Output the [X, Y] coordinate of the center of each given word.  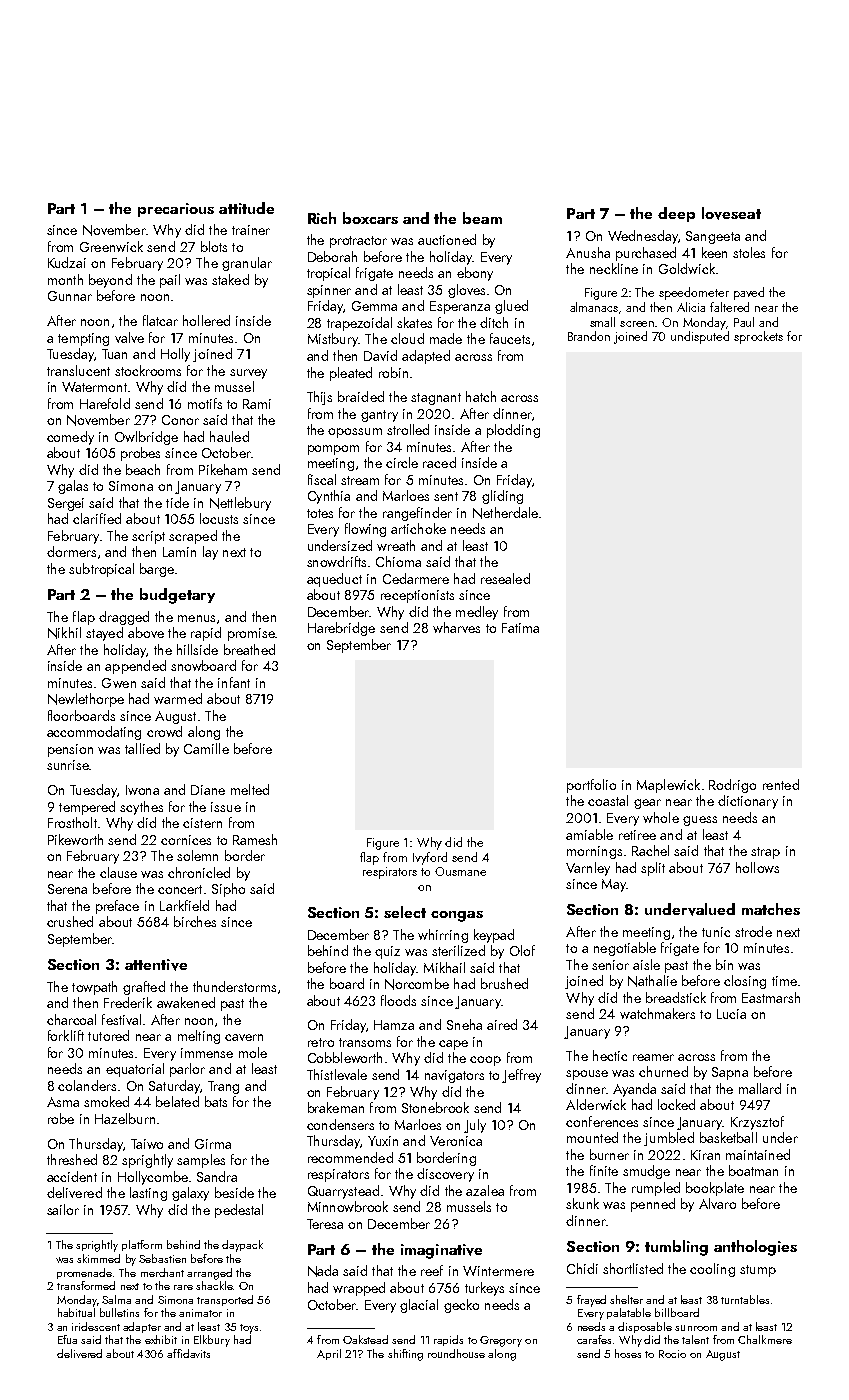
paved [749, 293]
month [65, 279]
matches [771, 909]
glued [511, 307]
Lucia [731, 1014]
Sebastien [162, 1258]
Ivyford [430, 858]
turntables [745, 1299]
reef [432, 1270]
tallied [142, 748]
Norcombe [417, 984]
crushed [70, 921]
